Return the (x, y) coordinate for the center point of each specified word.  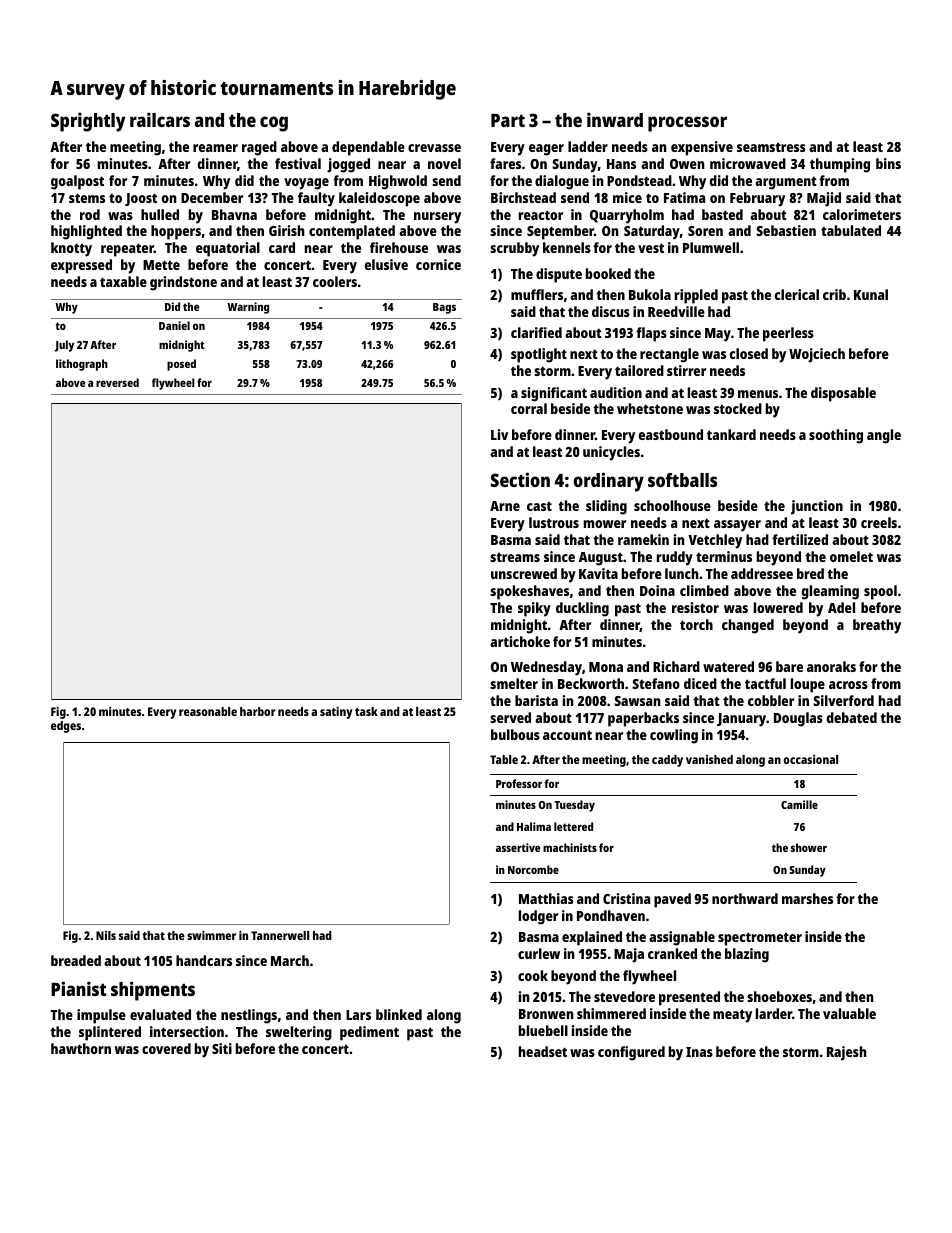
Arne (505, 506)
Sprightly (88, 122)
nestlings (249, 1016)
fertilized (800, 539)
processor (687, 124)
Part (508, 120)
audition (616, 392)
